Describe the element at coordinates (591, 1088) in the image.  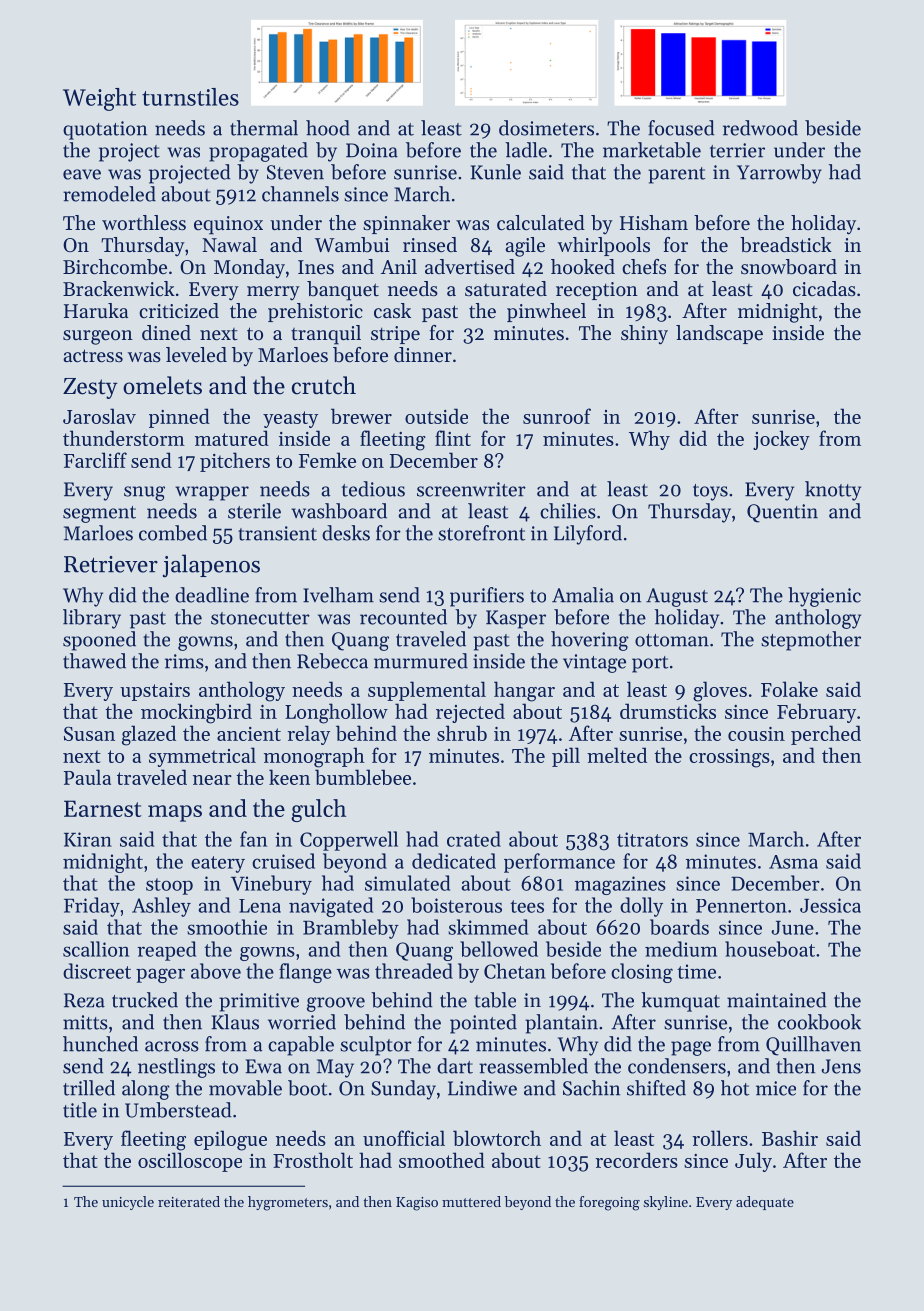
I see `Sachin` at that location.
